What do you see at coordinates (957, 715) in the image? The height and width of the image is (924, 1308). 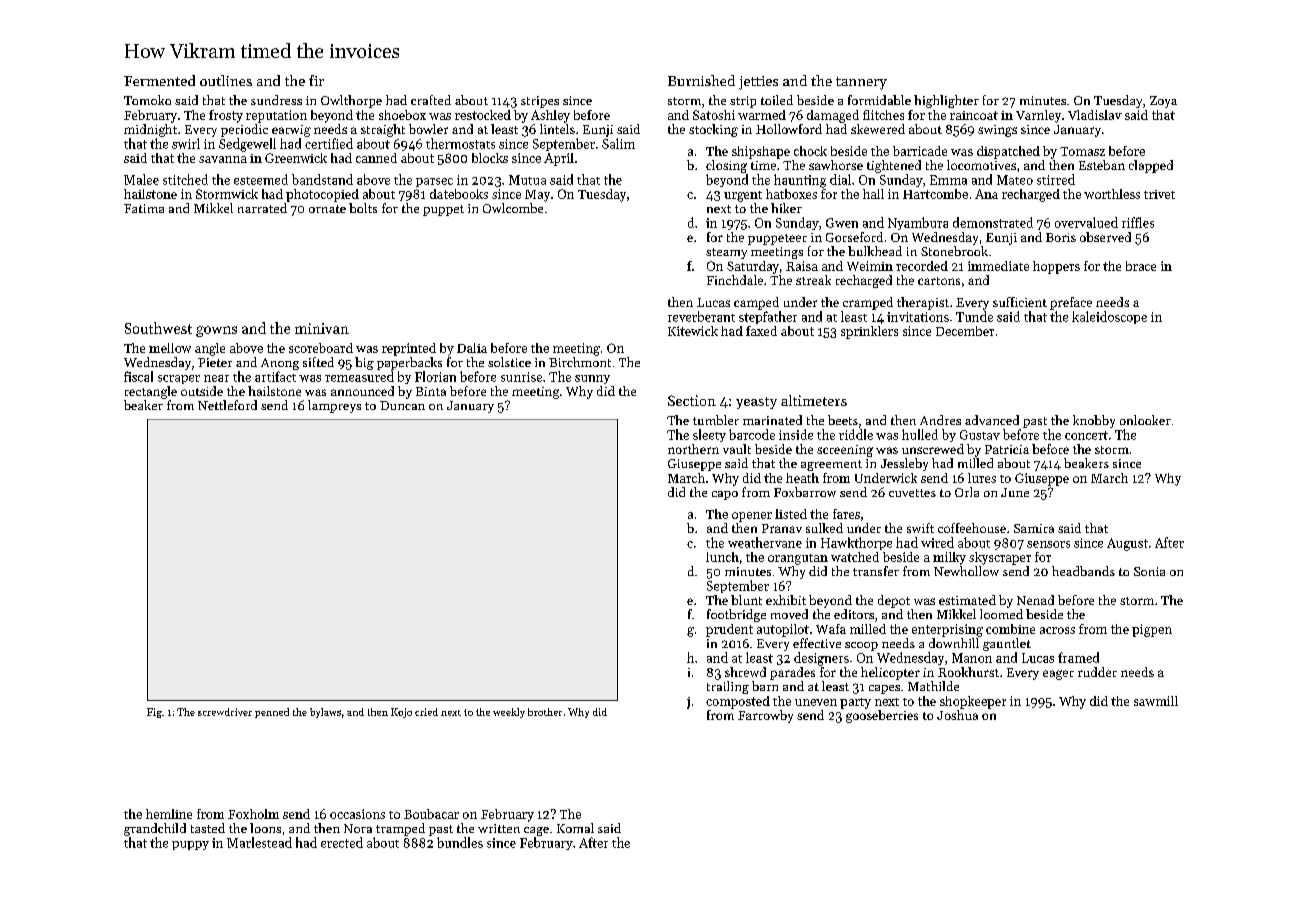 I see `Joshua` at bounding box center [957, 715].
